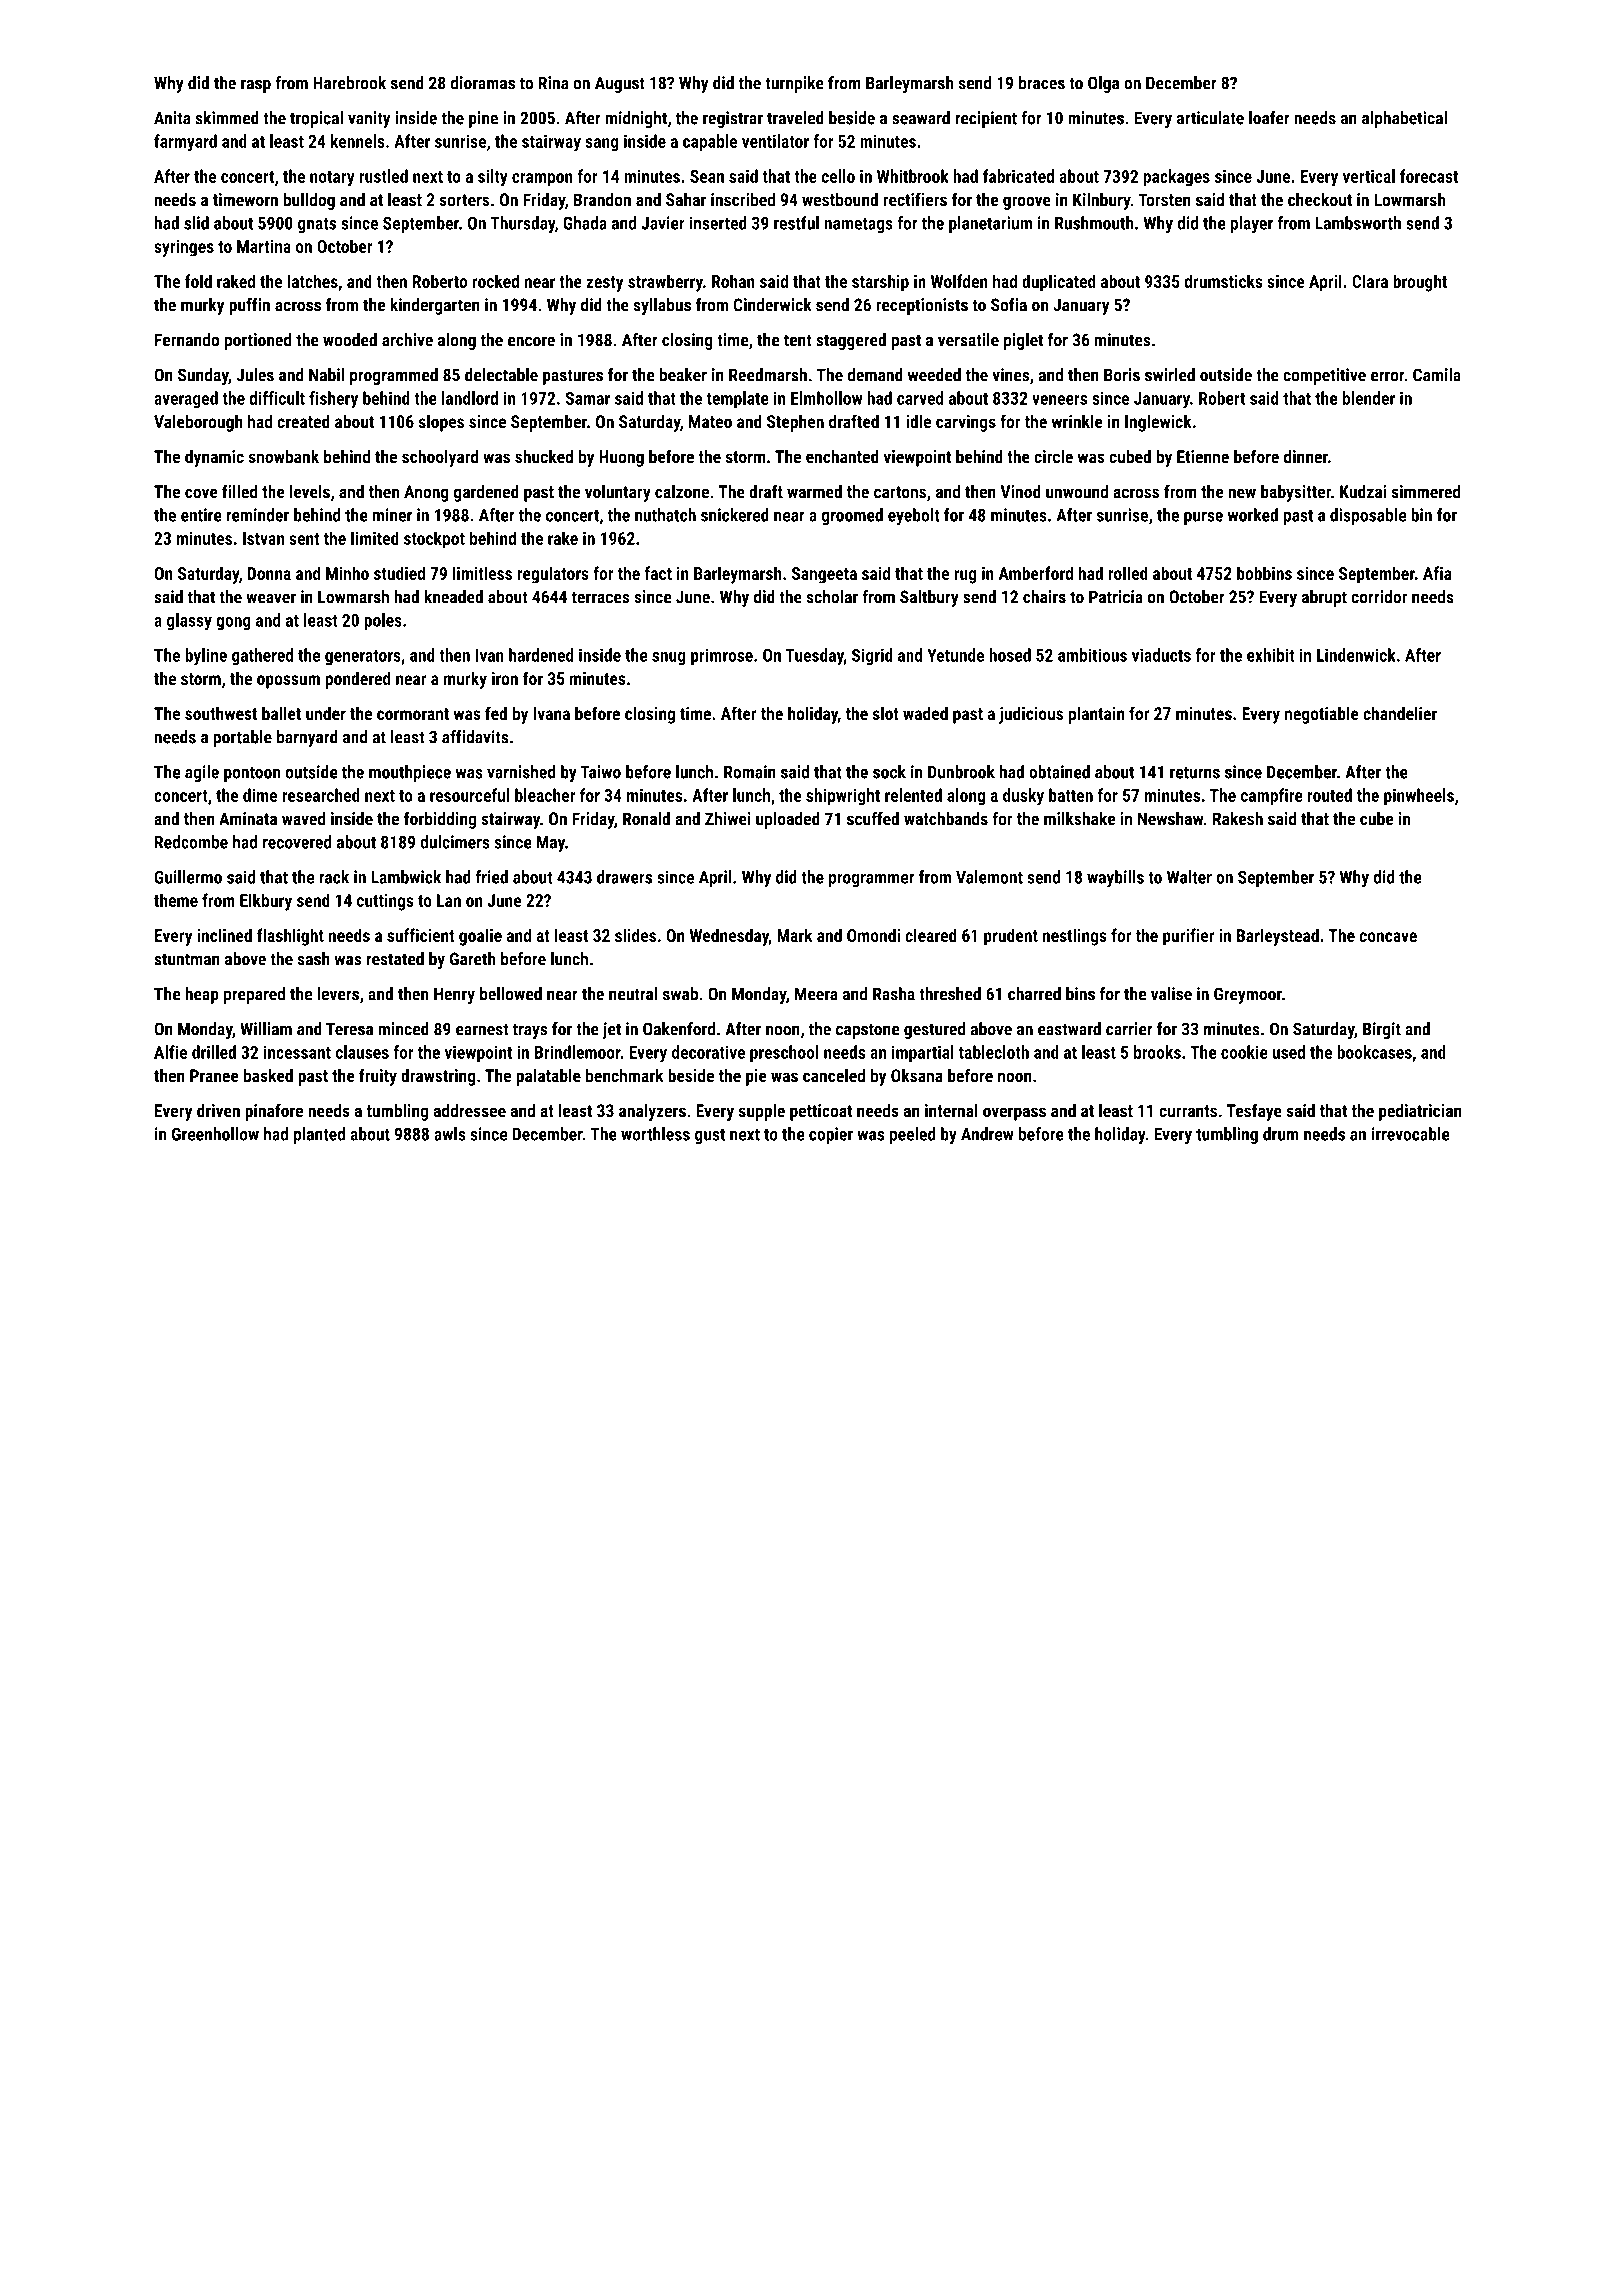 The height and width of the screenshot is (2292, 1620). What do you see at coordinates (1387, 377) in the screenshot?
I see `error` at bounding box center [1387, 377].
